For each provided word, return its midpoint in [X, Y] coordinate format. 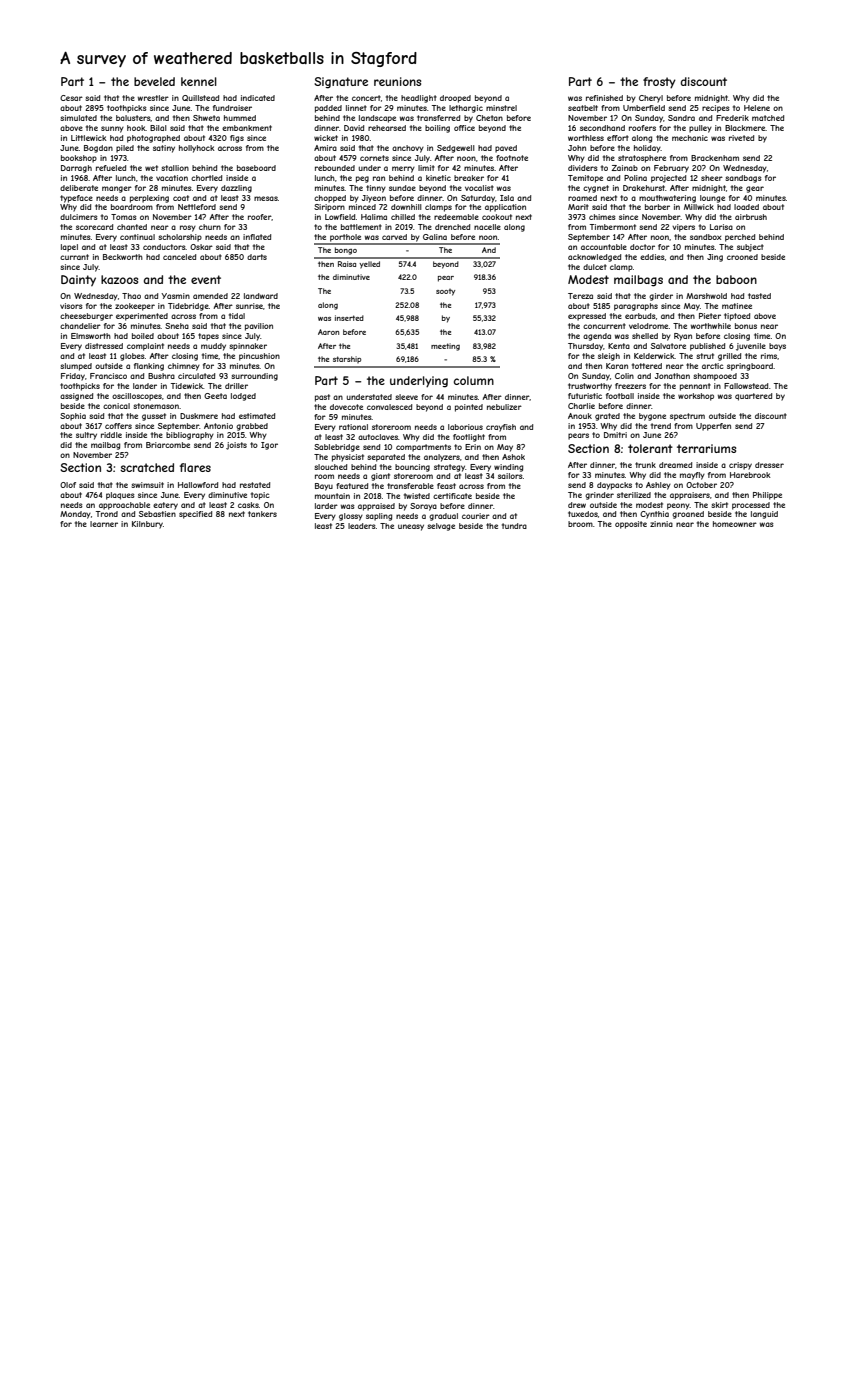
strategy [449, 468]
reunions [397, 81]
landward [261, 296]
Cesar [71, 98]
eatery [165, 506]
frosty [659, 83]
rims [769, 356]
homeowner [735, 524]
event [206, 279]
